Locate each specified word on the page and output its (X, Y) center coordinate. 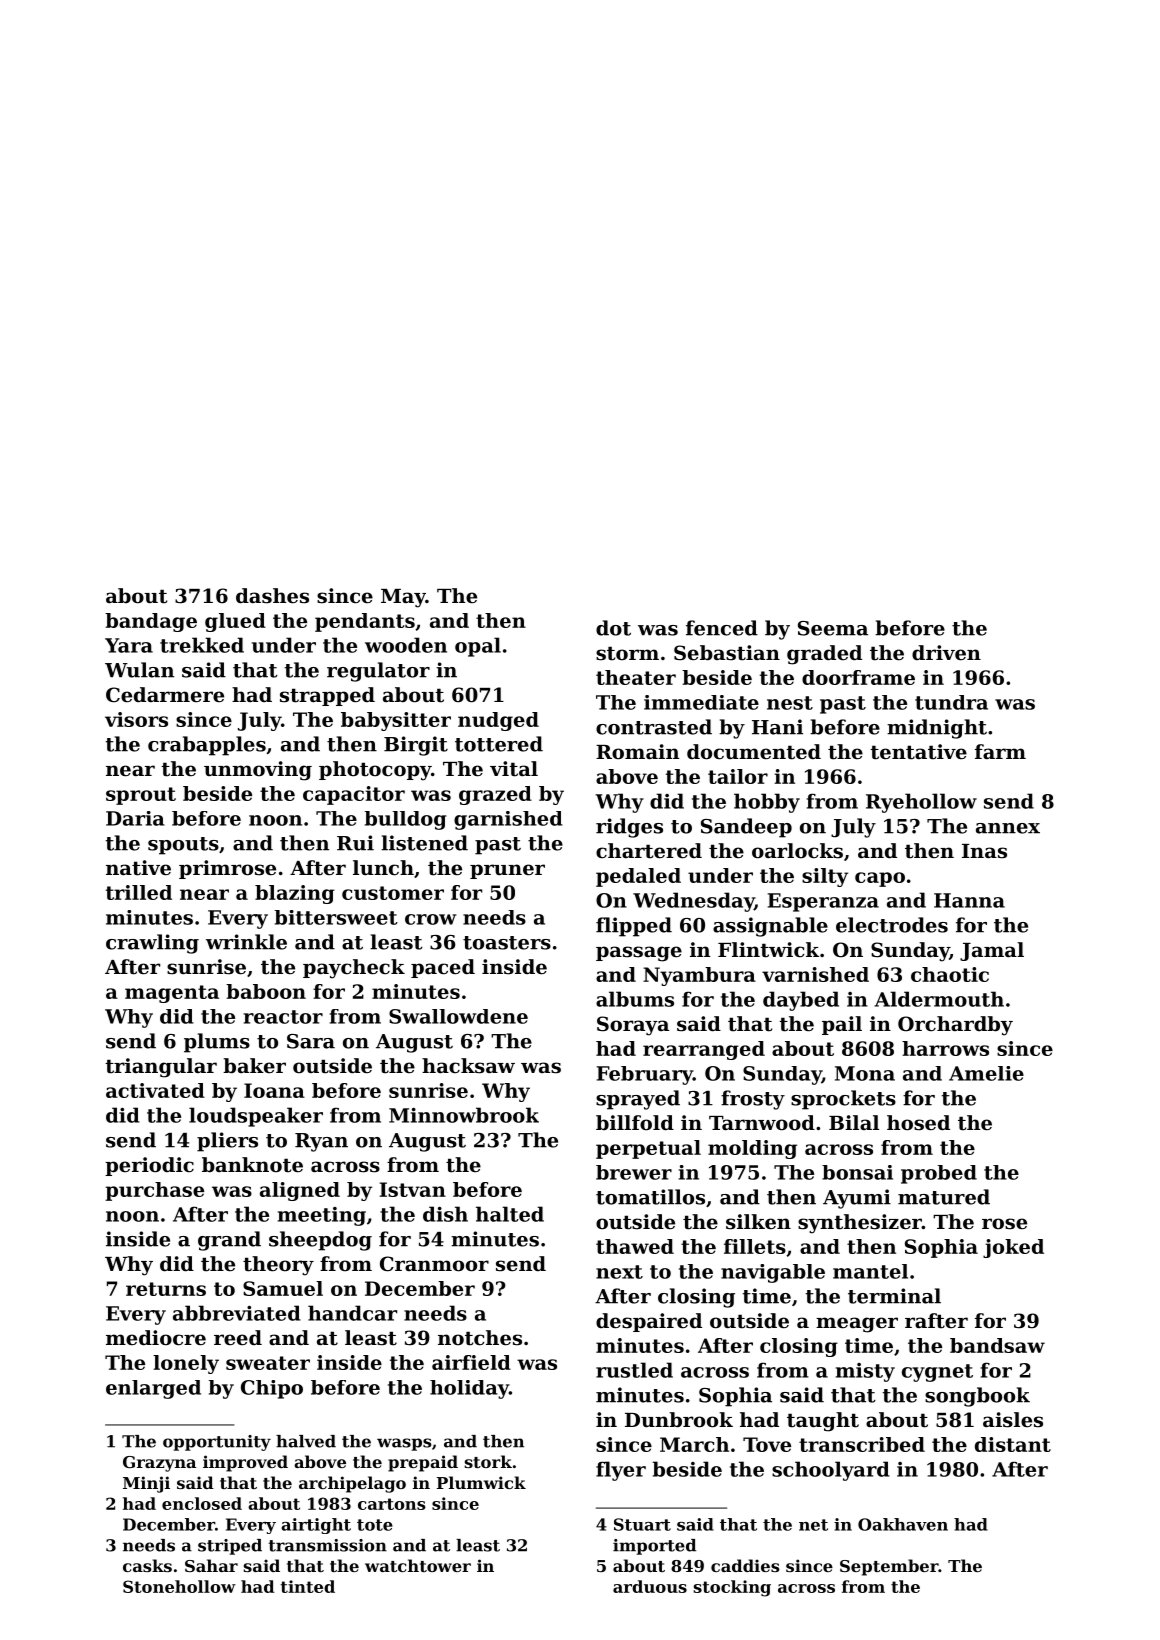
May (403, 598)
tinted (307, 1586)
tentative (918, 752)
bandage (151, 622)
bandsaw (997, 1345)
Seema (833, 628)
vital (514, 769)
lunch (383, 868)
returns (166, 1289)
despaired (649, 1322)
